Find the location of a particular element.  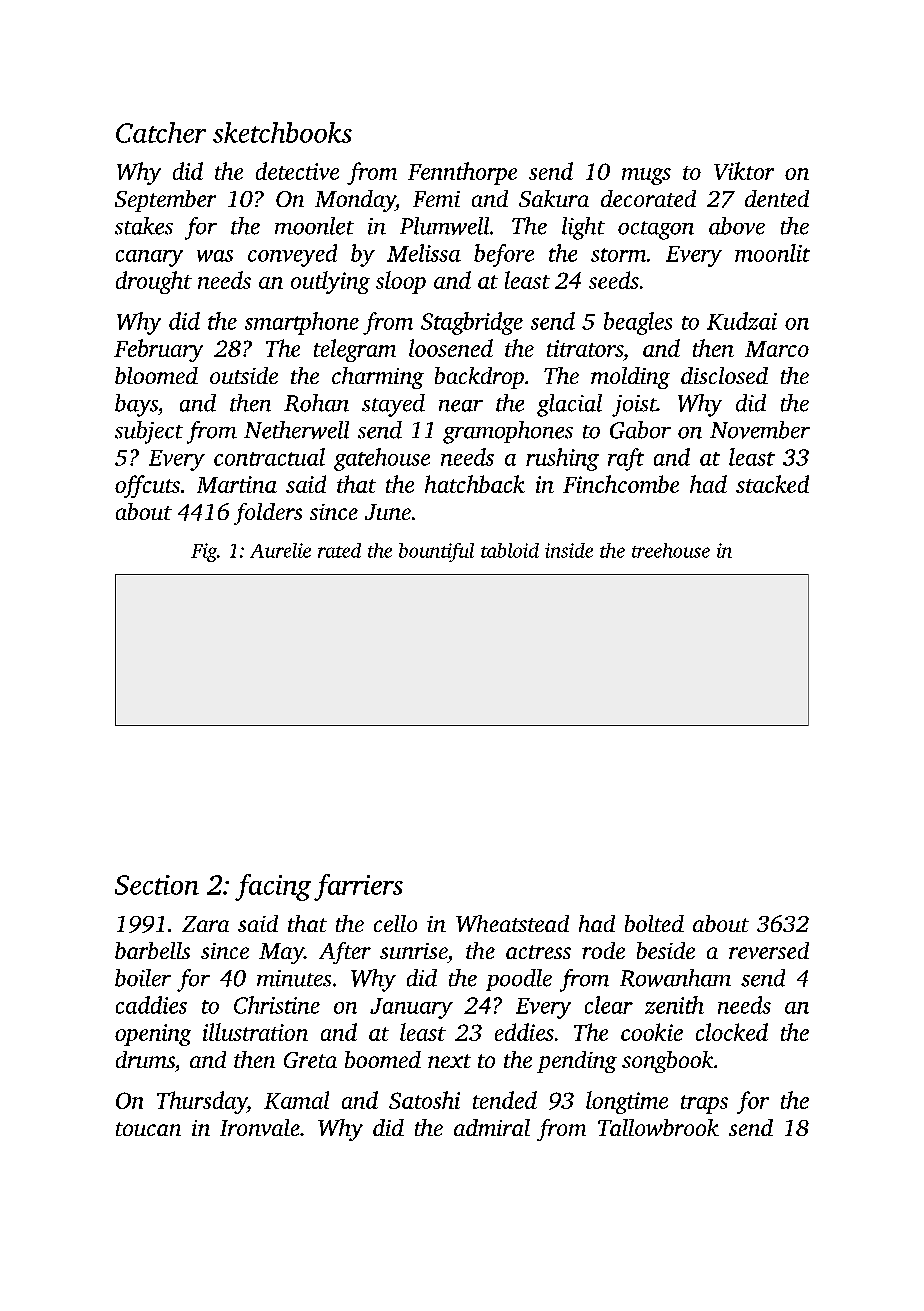

beagles is located at coordinates (638, 323).
